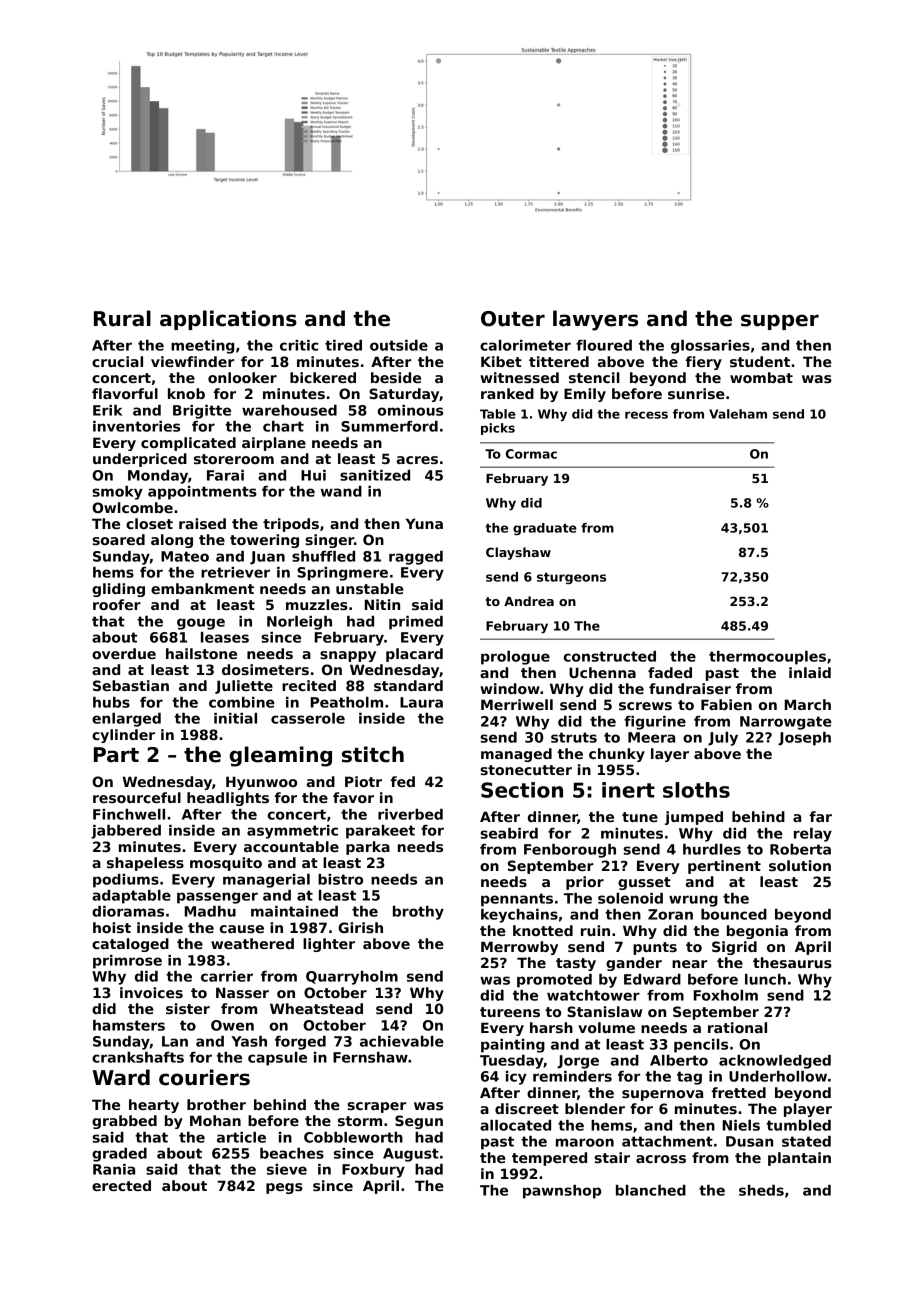  I want to click on crucial, so click(117, 361).
